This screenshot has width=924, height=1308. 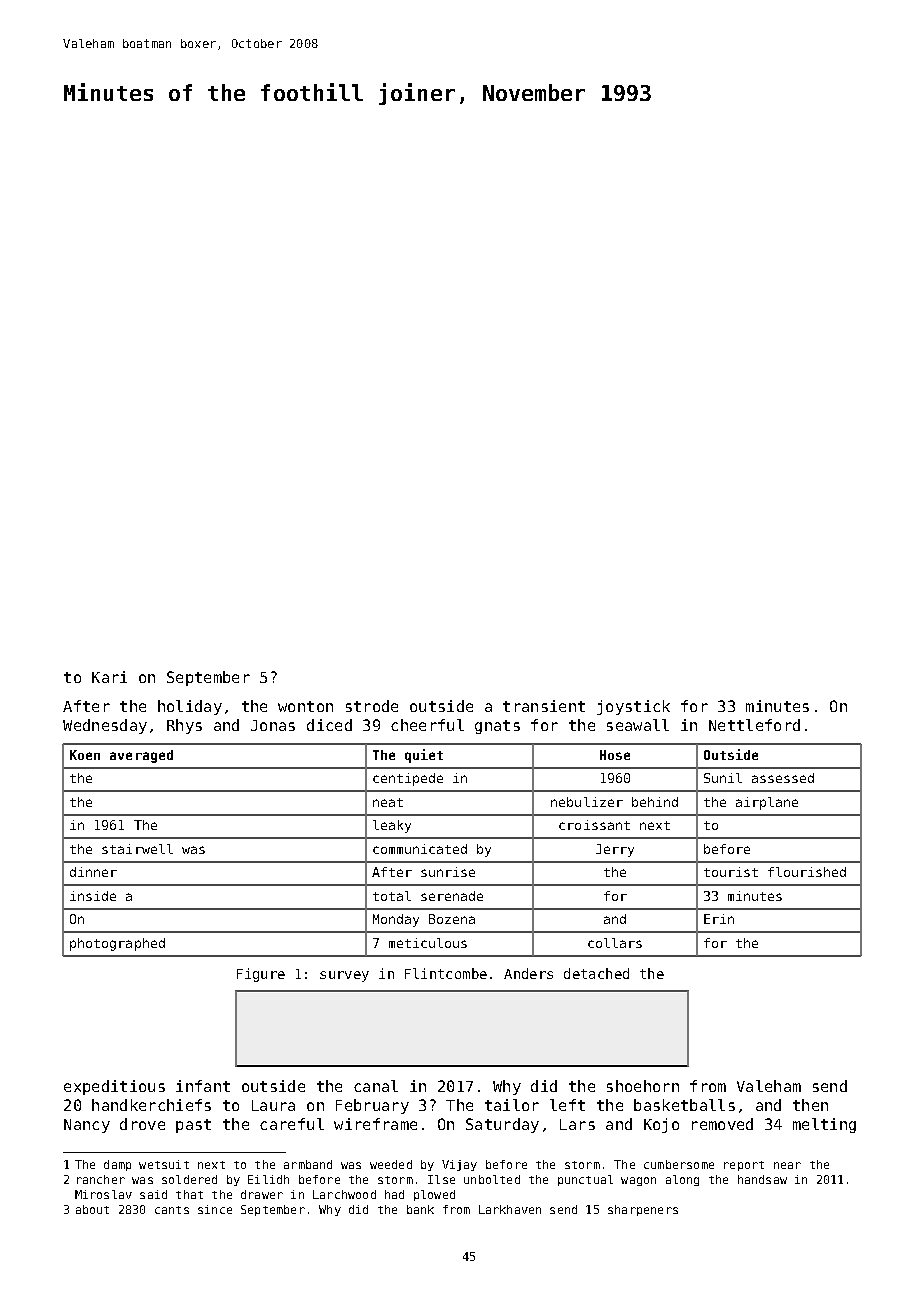 I want to click on Kari, so click(x=109, y=677).
